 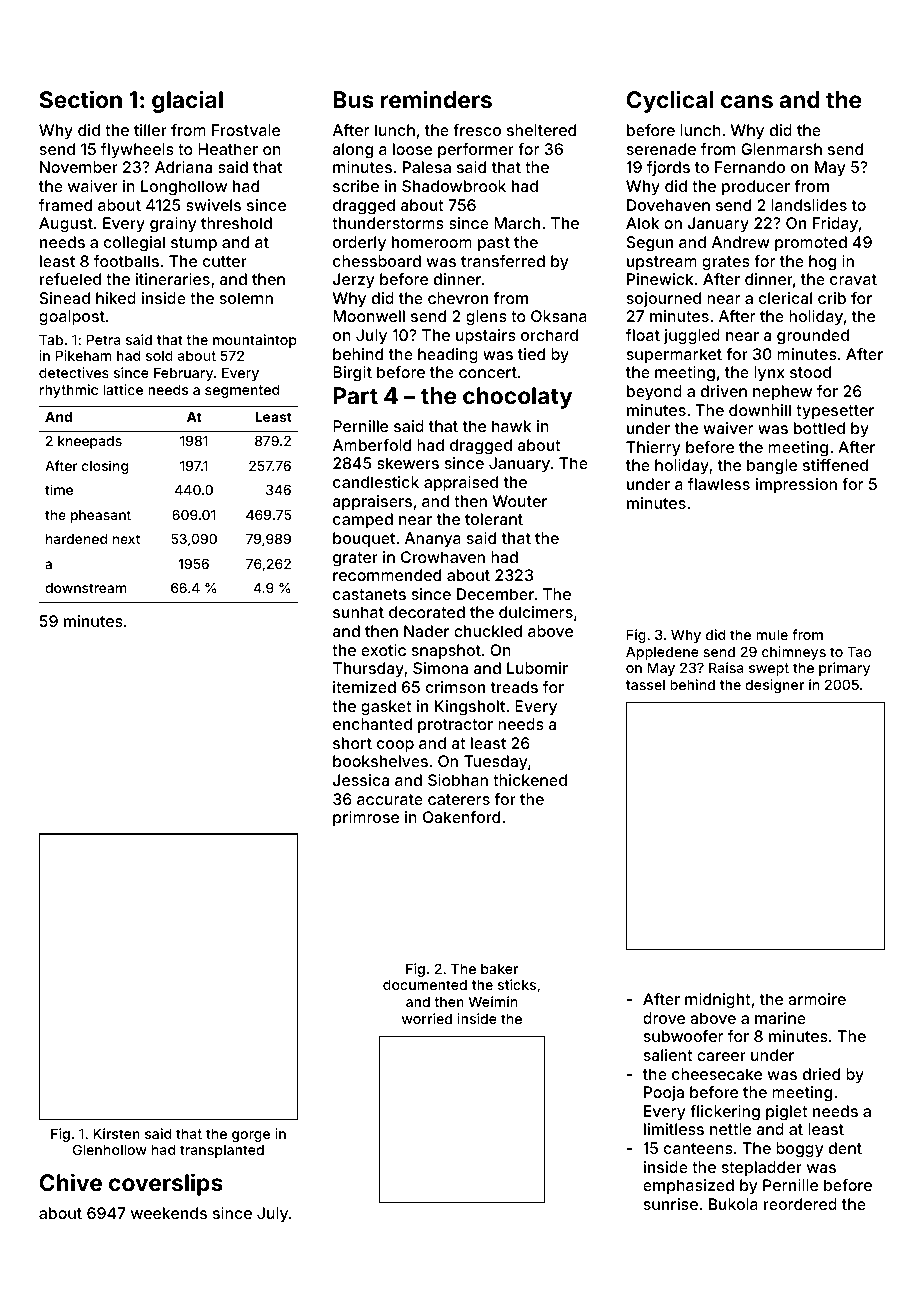 What do you see at coordinates (361, 780) in the screenshot?
I see `Jessica` at bounding box center [361, 780].
